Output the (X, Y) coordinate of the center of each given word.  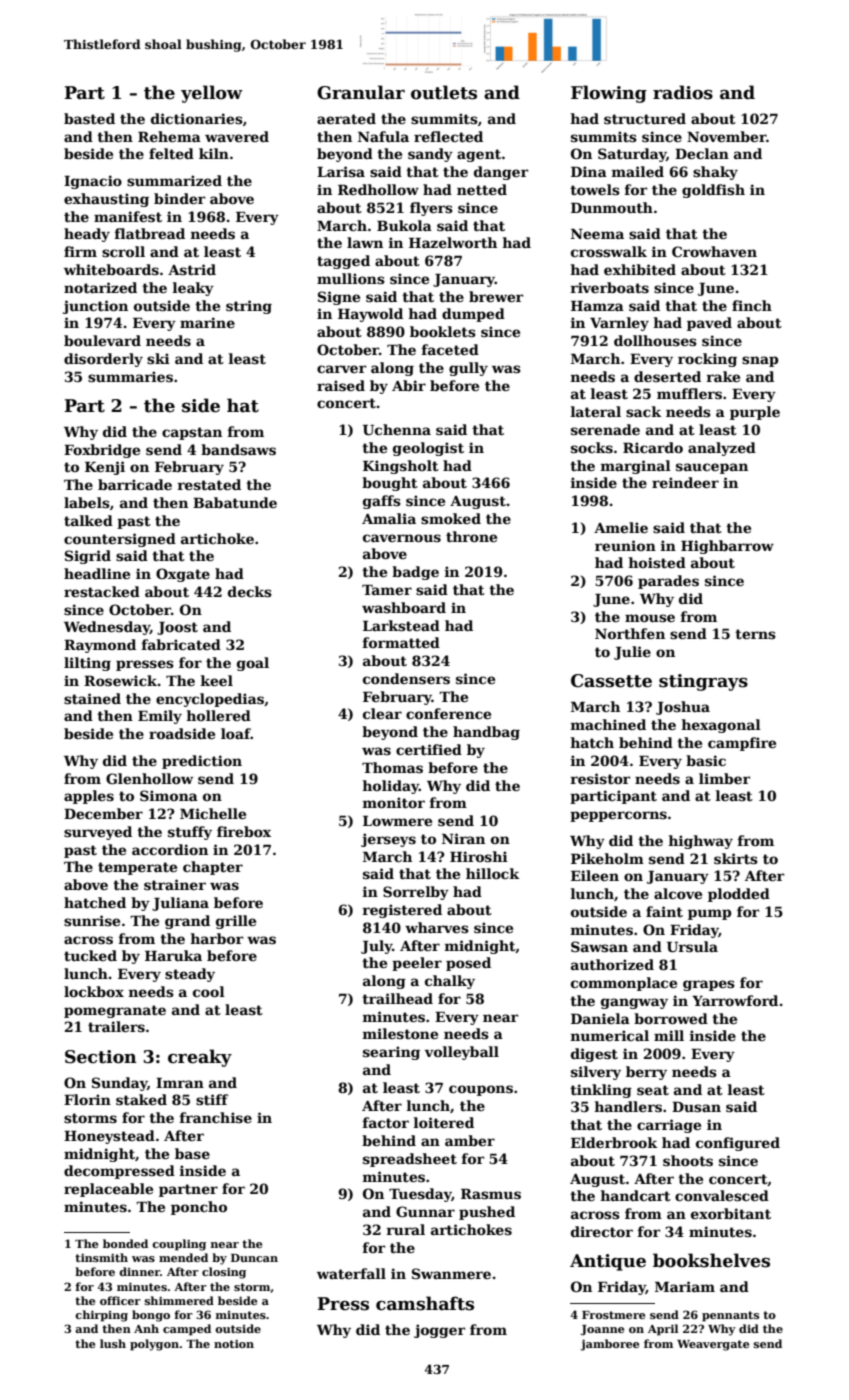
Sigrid (88, 557)
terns (755, 634)
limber (724, 778)
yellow (212, 94)
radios (683, 92)
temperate (137, 868)
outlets (444, 92)
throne (471, 536)
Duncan (254, 1258)
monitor (393, 802)
